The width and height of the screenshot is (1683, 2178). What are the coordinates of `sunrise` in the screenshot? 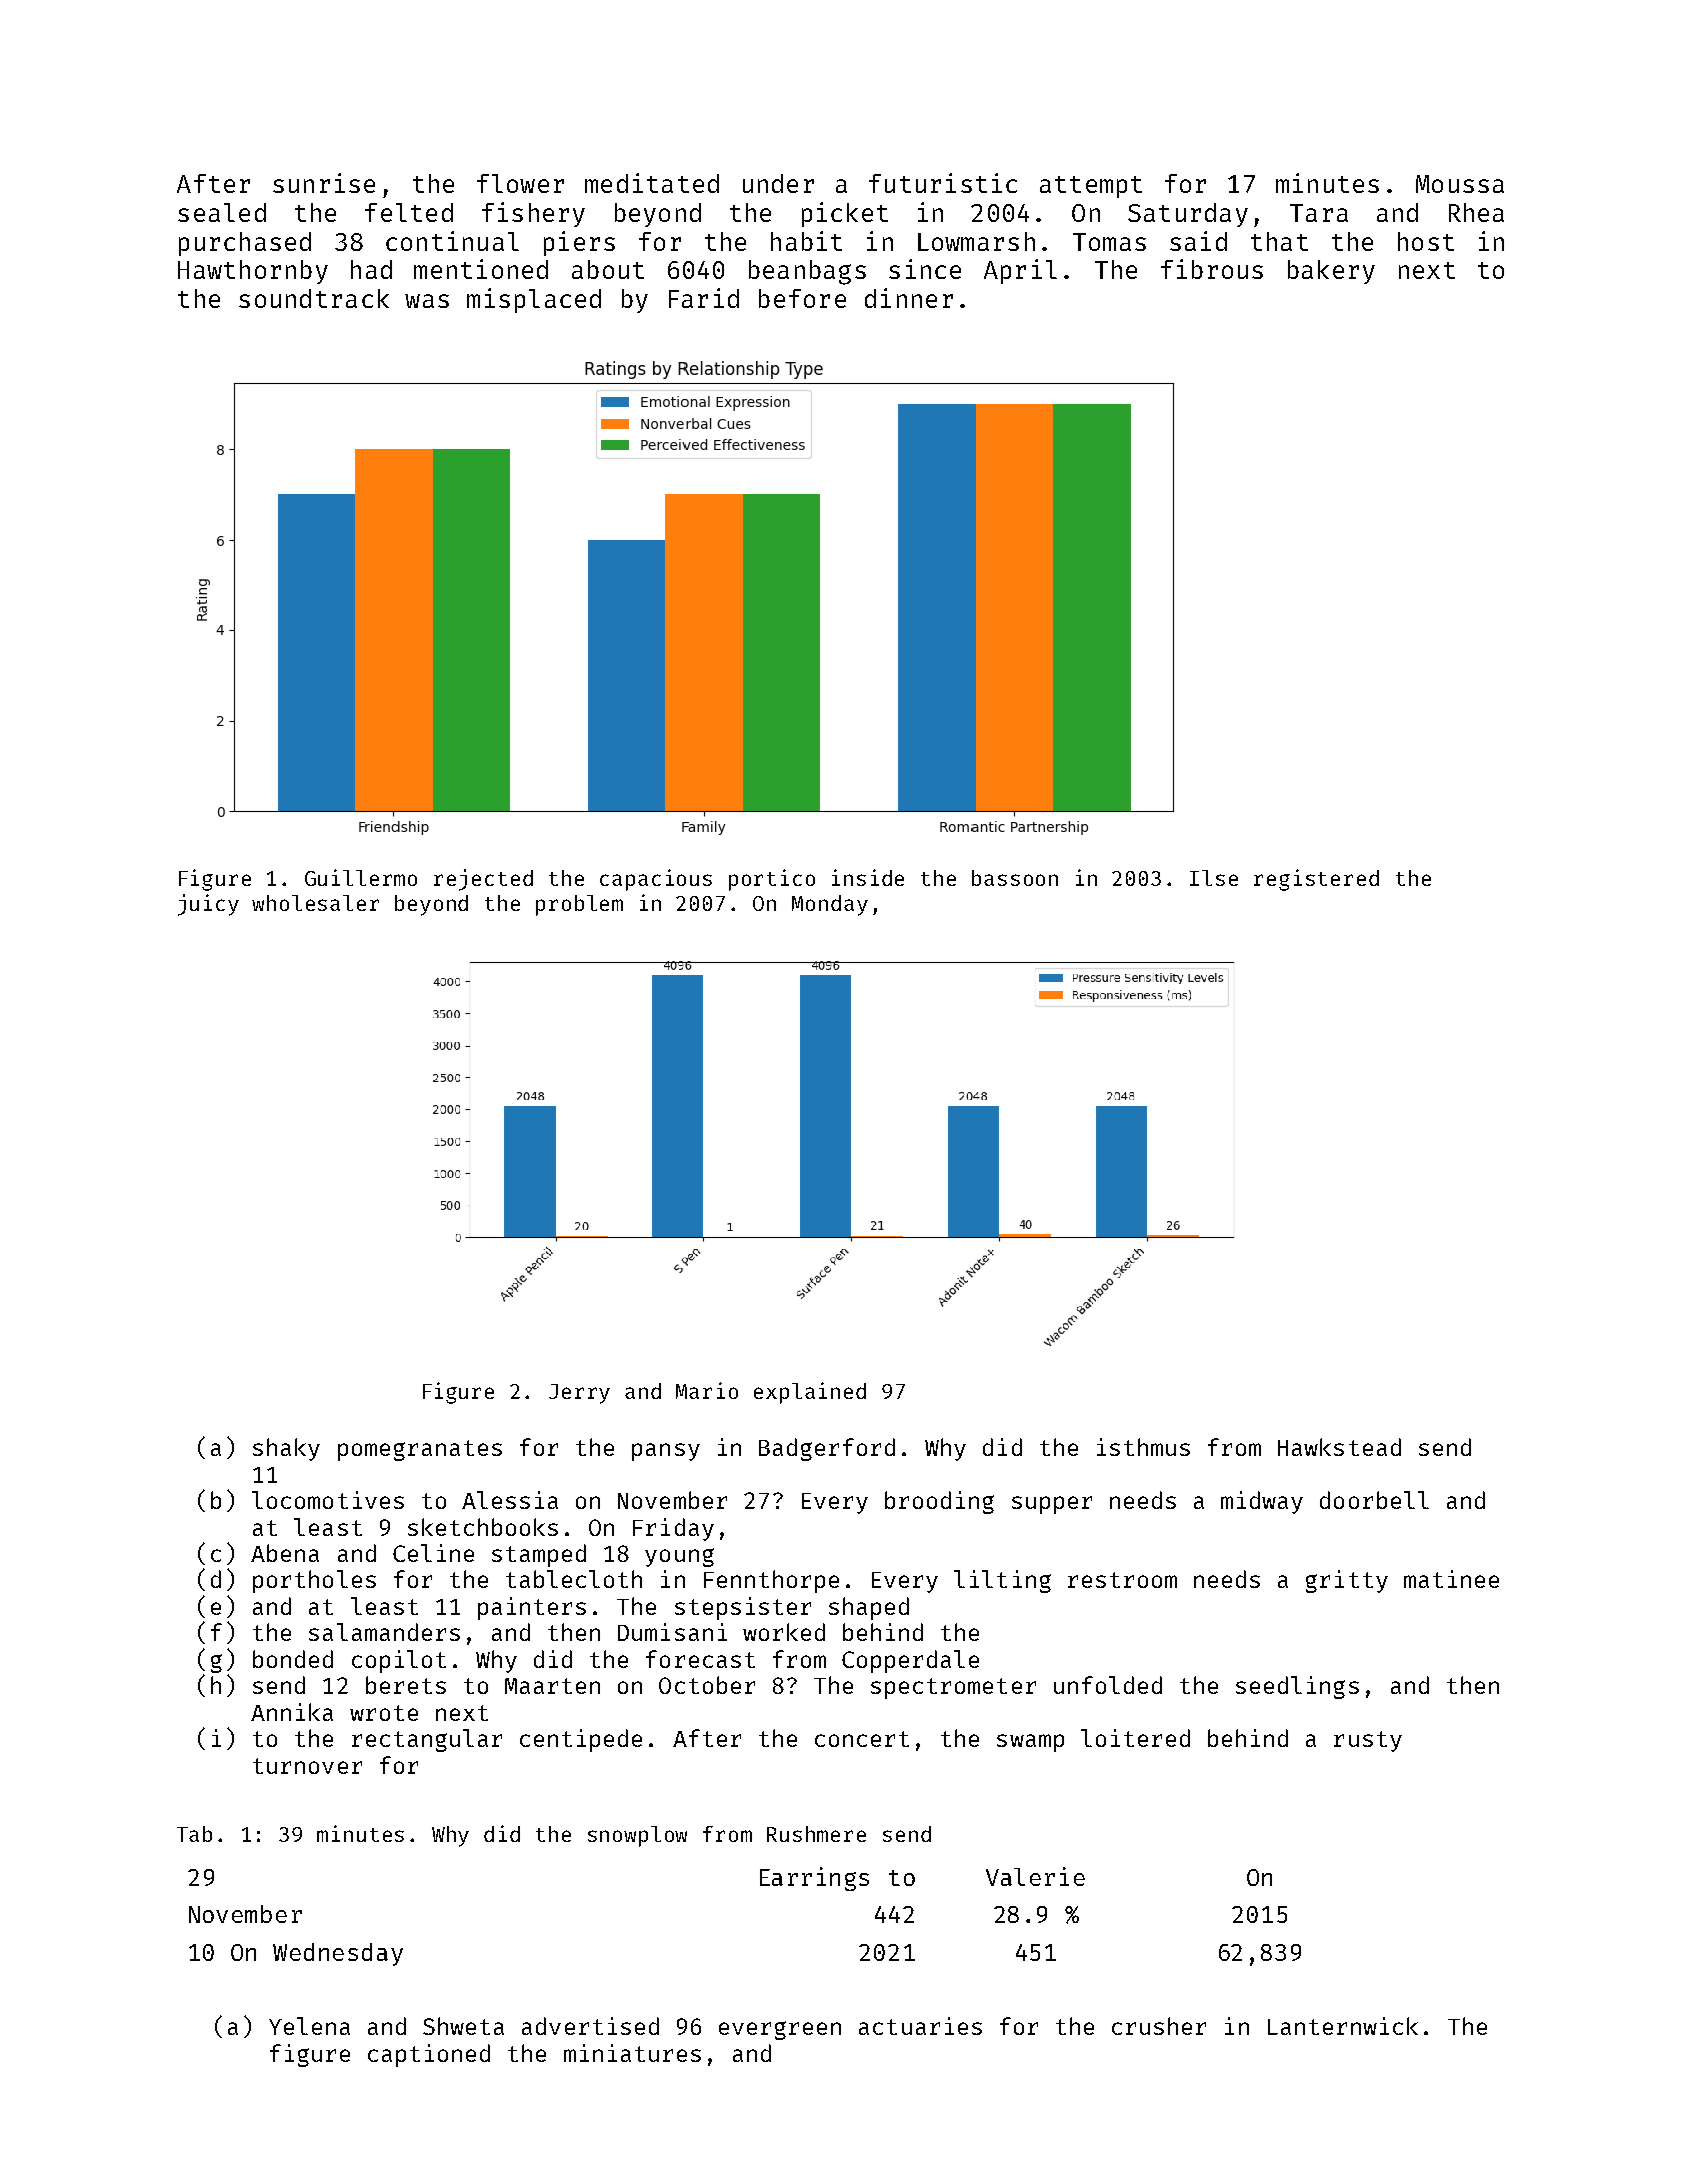 It's located at (324, 183).
